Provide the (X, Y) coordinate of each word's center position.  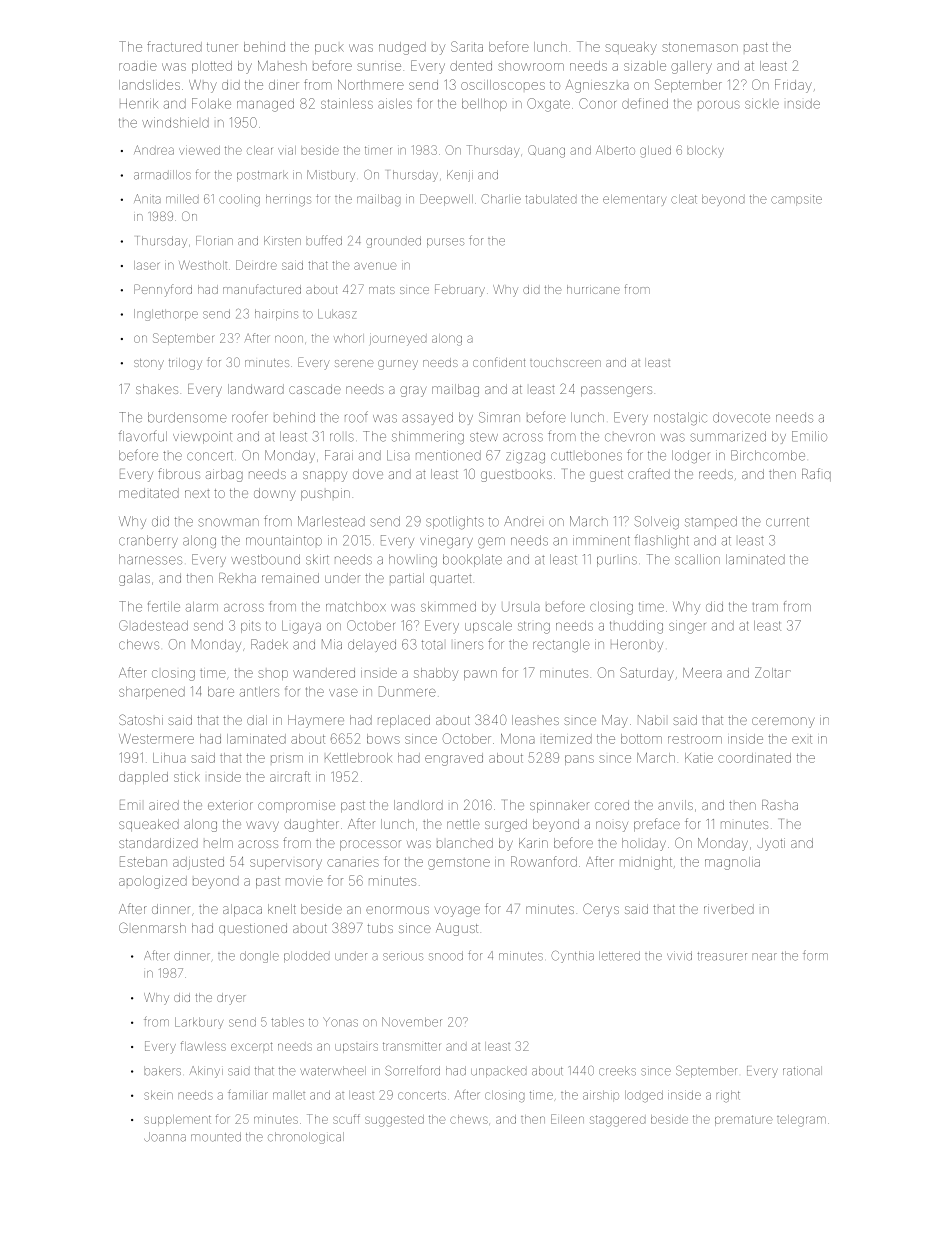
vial (287, 150)
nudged (402, 48)
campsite (796, 200)
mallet (289, 1095)
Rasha (780, 805)
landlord (418, 805)
